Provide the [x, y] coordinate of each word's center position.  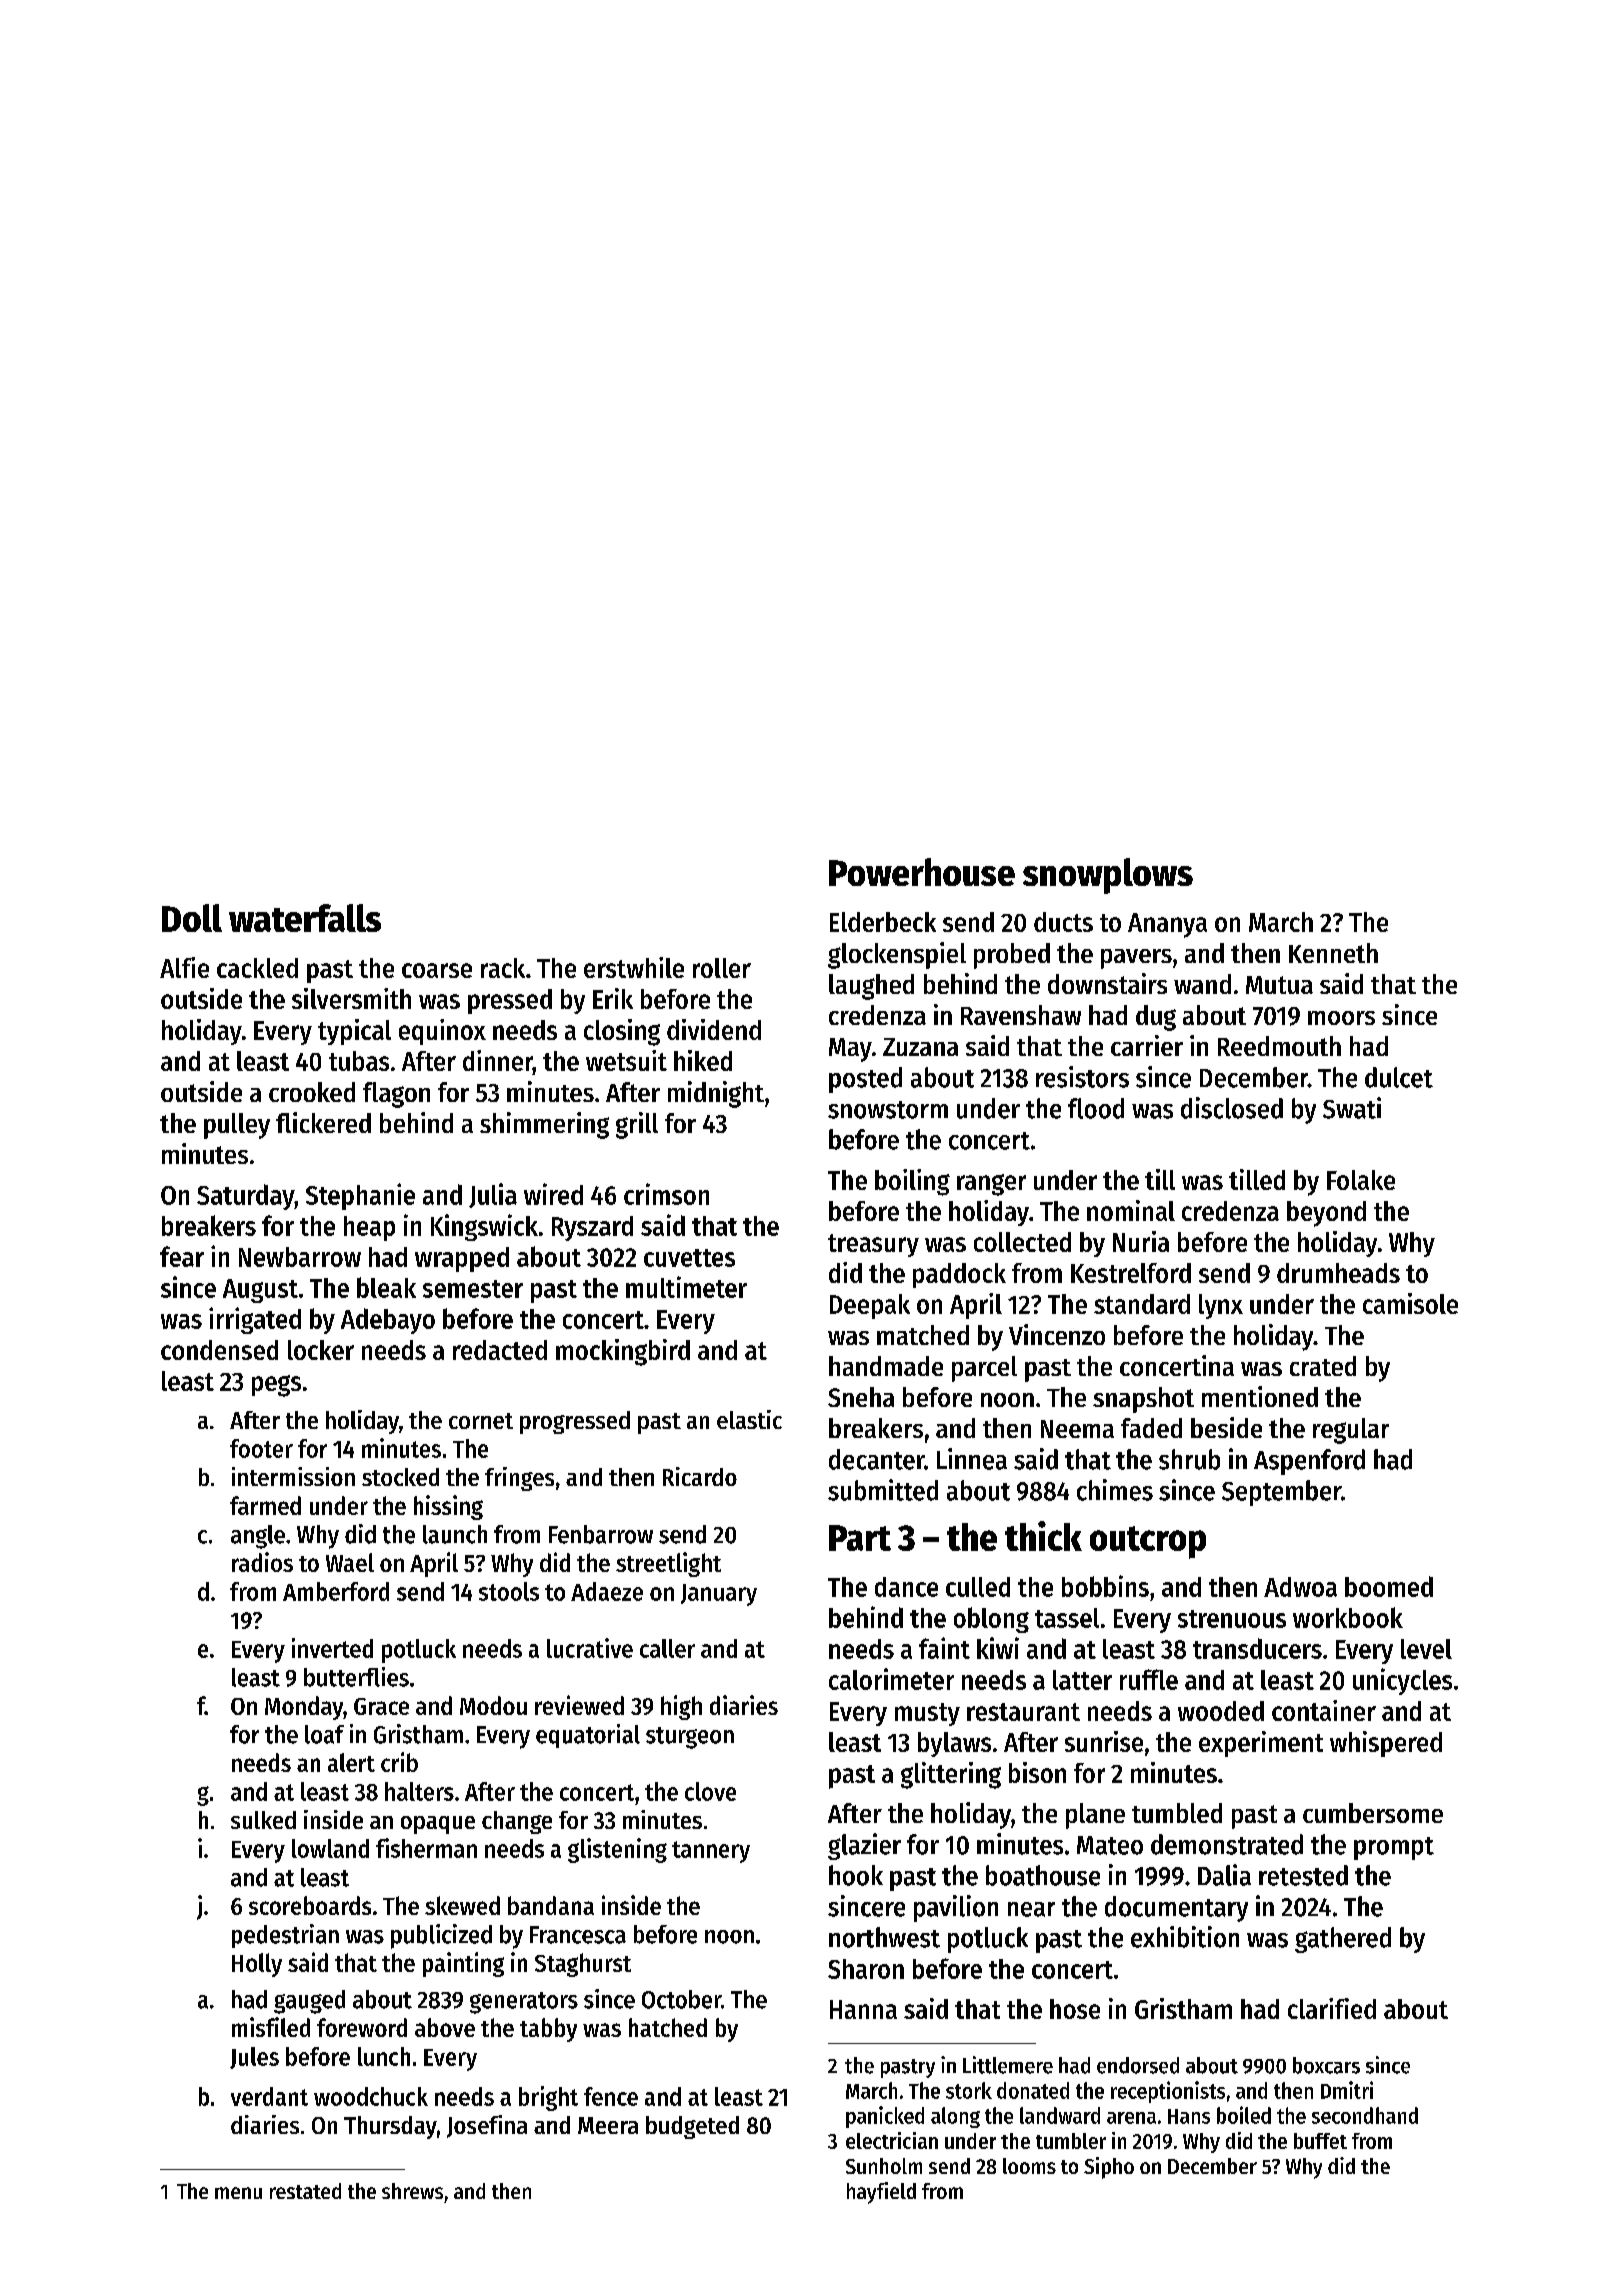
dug [1156, 1018]
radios [262, 1562]
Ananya [1167, 925]
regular [1351, 1431]
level [1426, 1649]
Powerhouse [922, 872]
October [681, 1999]
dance [906, 1587]
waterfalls [305, 918]
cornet [481, 1421]
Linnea [972, 1459]
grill [637, 1125]
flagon [396, 1095]
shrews [412, 2191]
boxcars [1326, 2065]
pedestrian [285, 1936]
